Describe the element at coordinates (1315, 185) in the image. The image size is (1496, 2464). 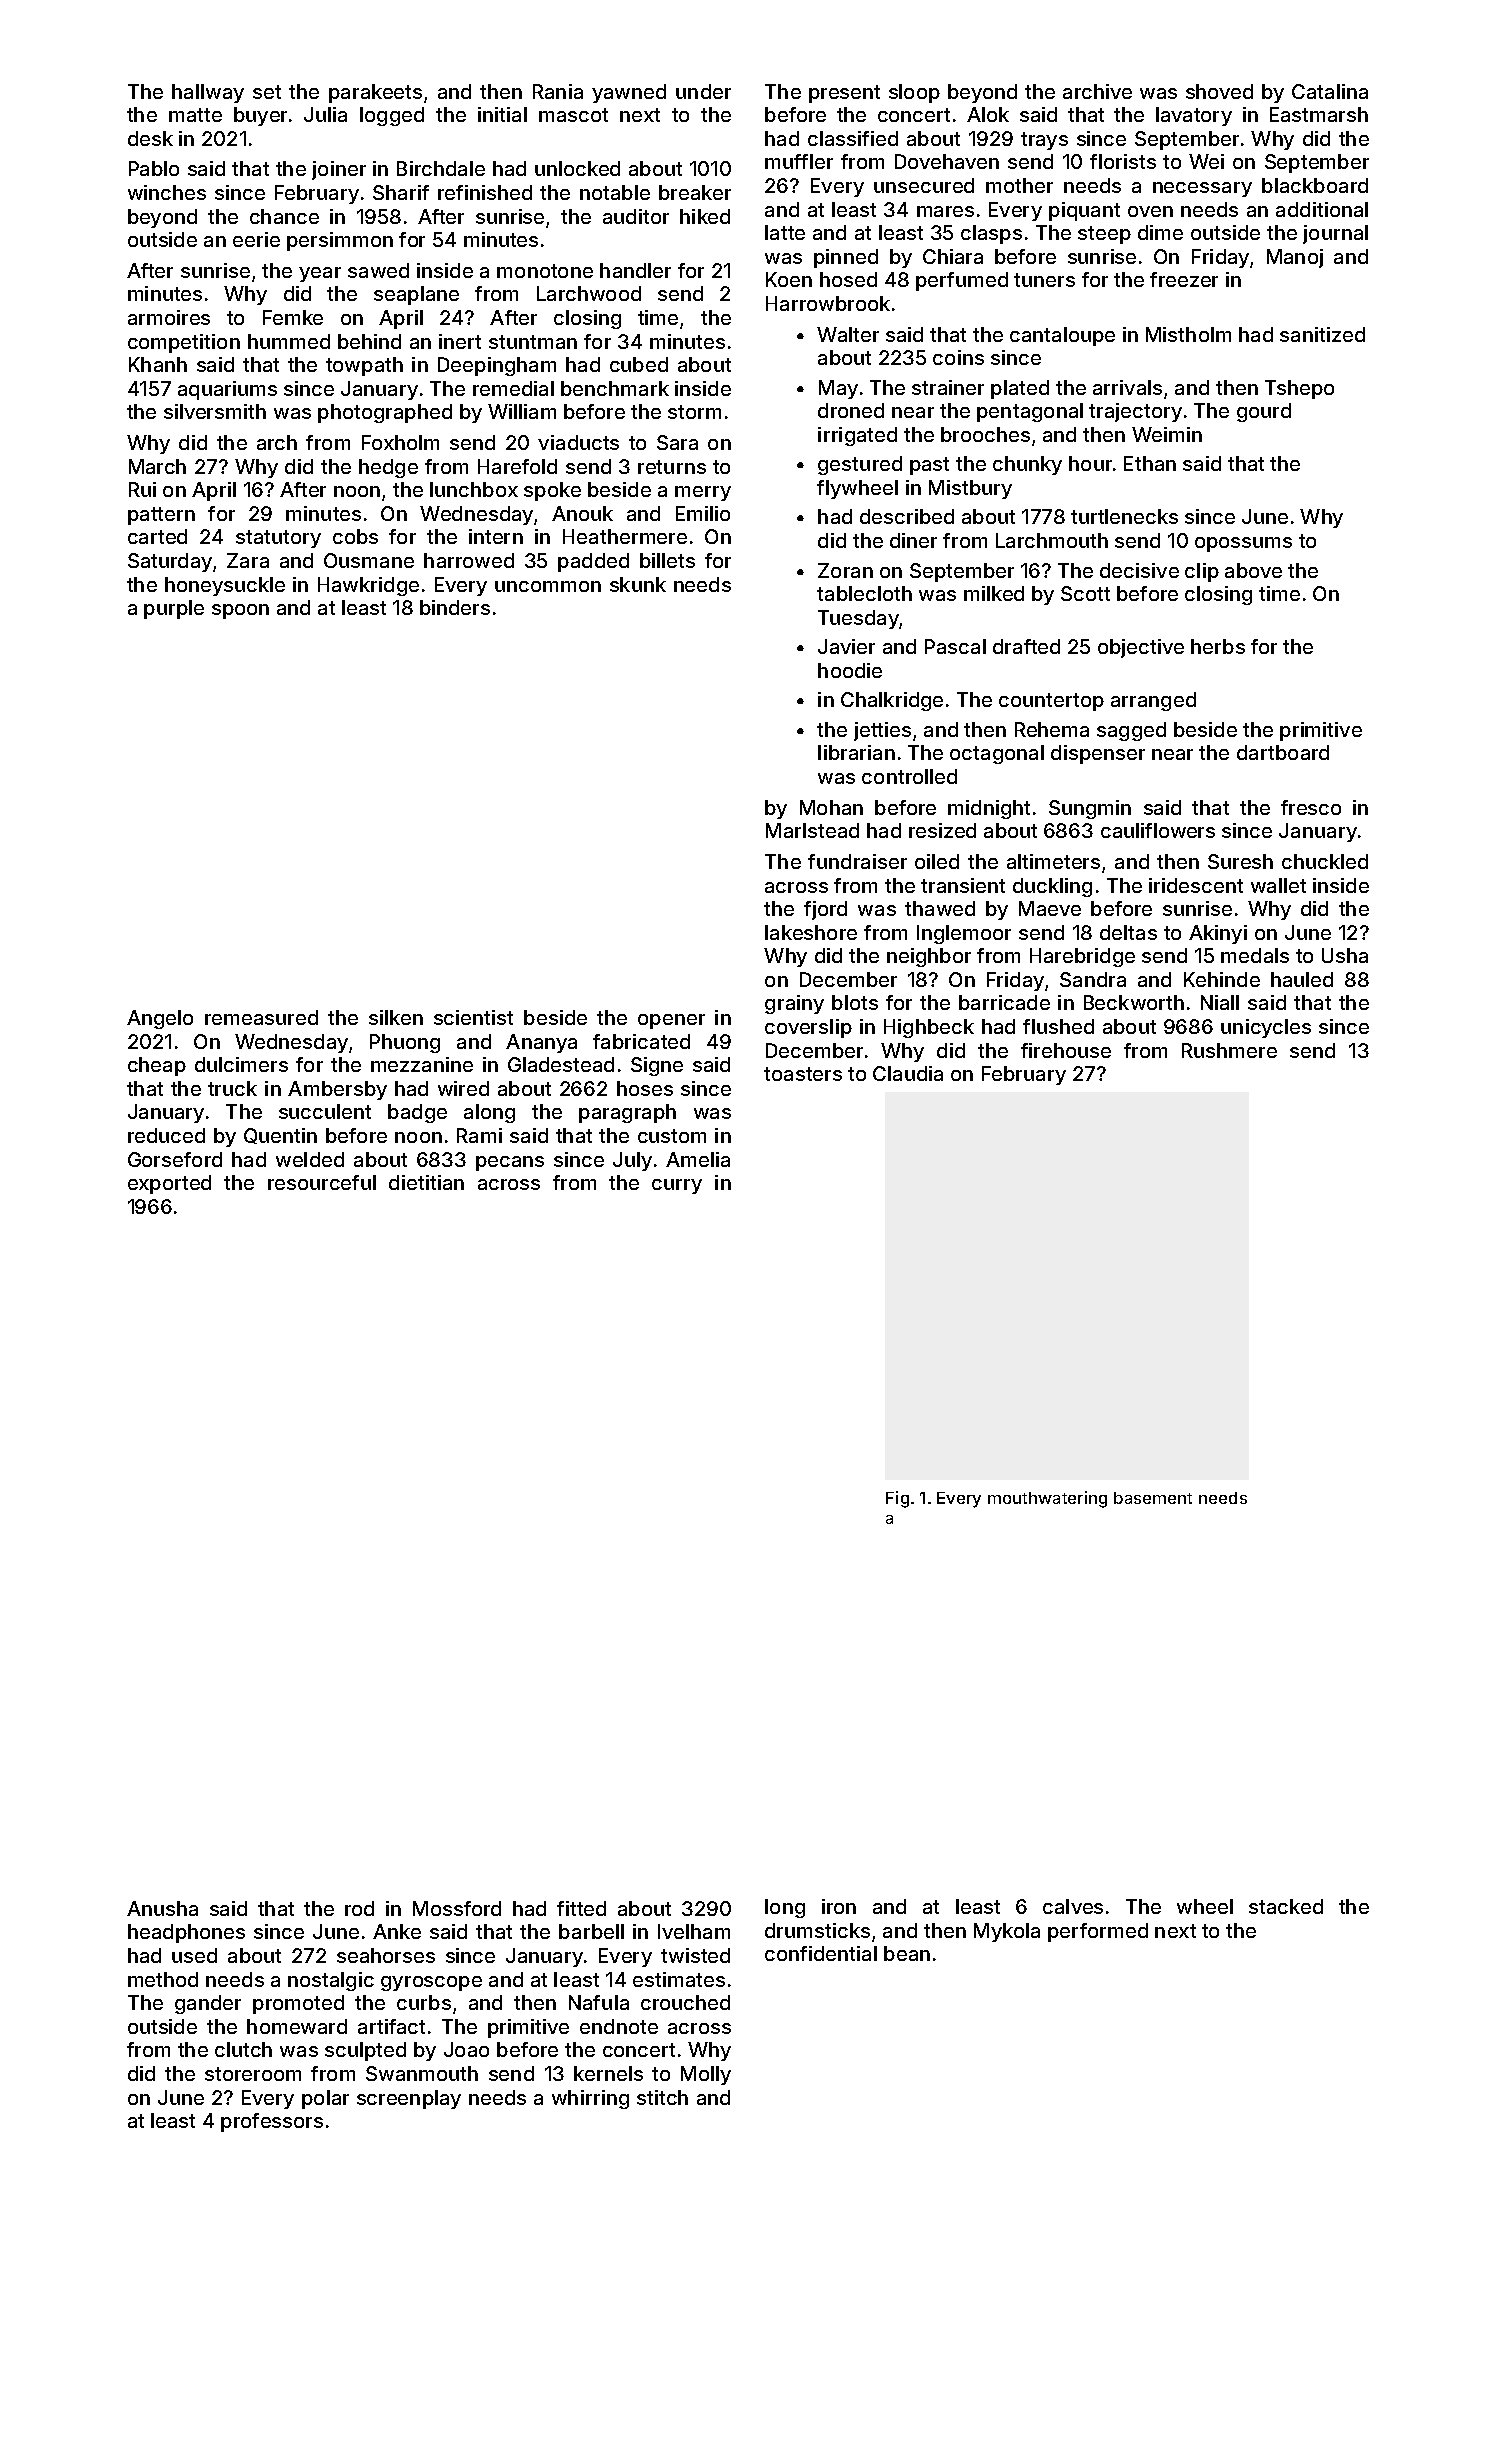
I see `blackboard` at that location.
